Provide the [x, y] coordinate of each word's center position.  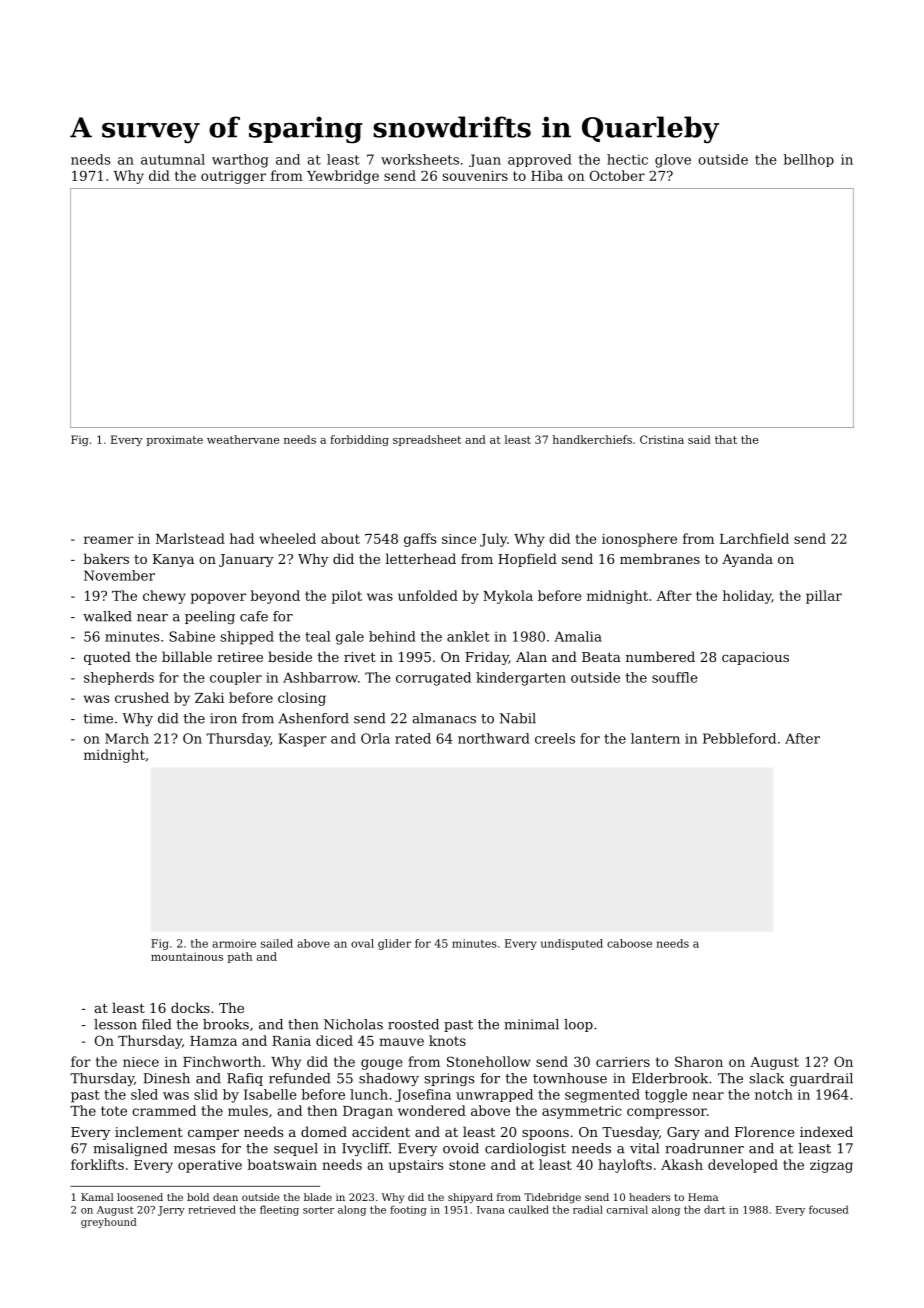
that [726, 439]
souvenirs [475, 176]
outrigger [233, 177]
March [127, 738]
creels [555, 738]
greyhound [109, 1223]
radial [588, 1209]
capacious [755, 658]
